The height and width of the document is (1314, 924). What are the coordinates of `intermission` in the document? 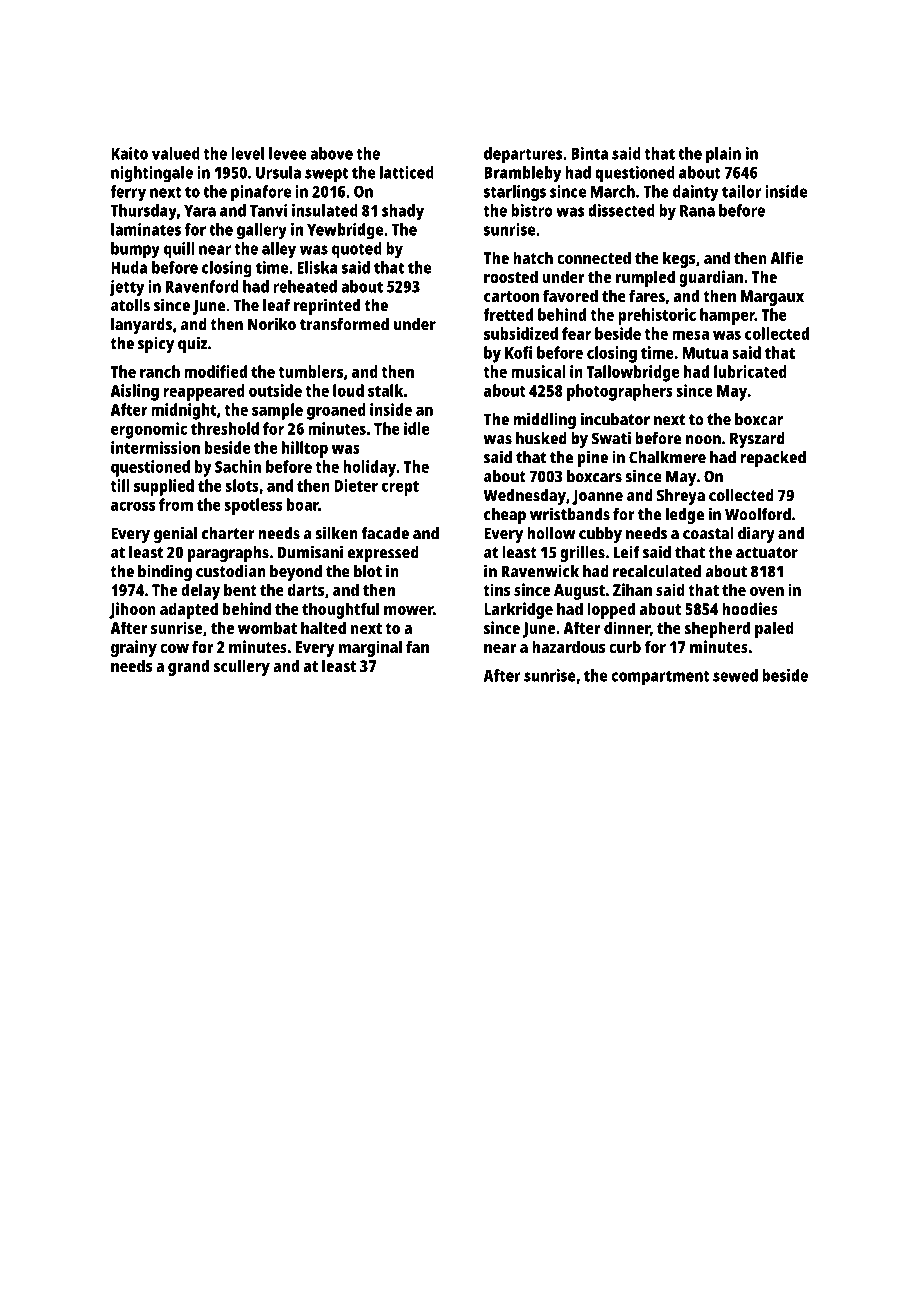 It's located at (155, 447).
